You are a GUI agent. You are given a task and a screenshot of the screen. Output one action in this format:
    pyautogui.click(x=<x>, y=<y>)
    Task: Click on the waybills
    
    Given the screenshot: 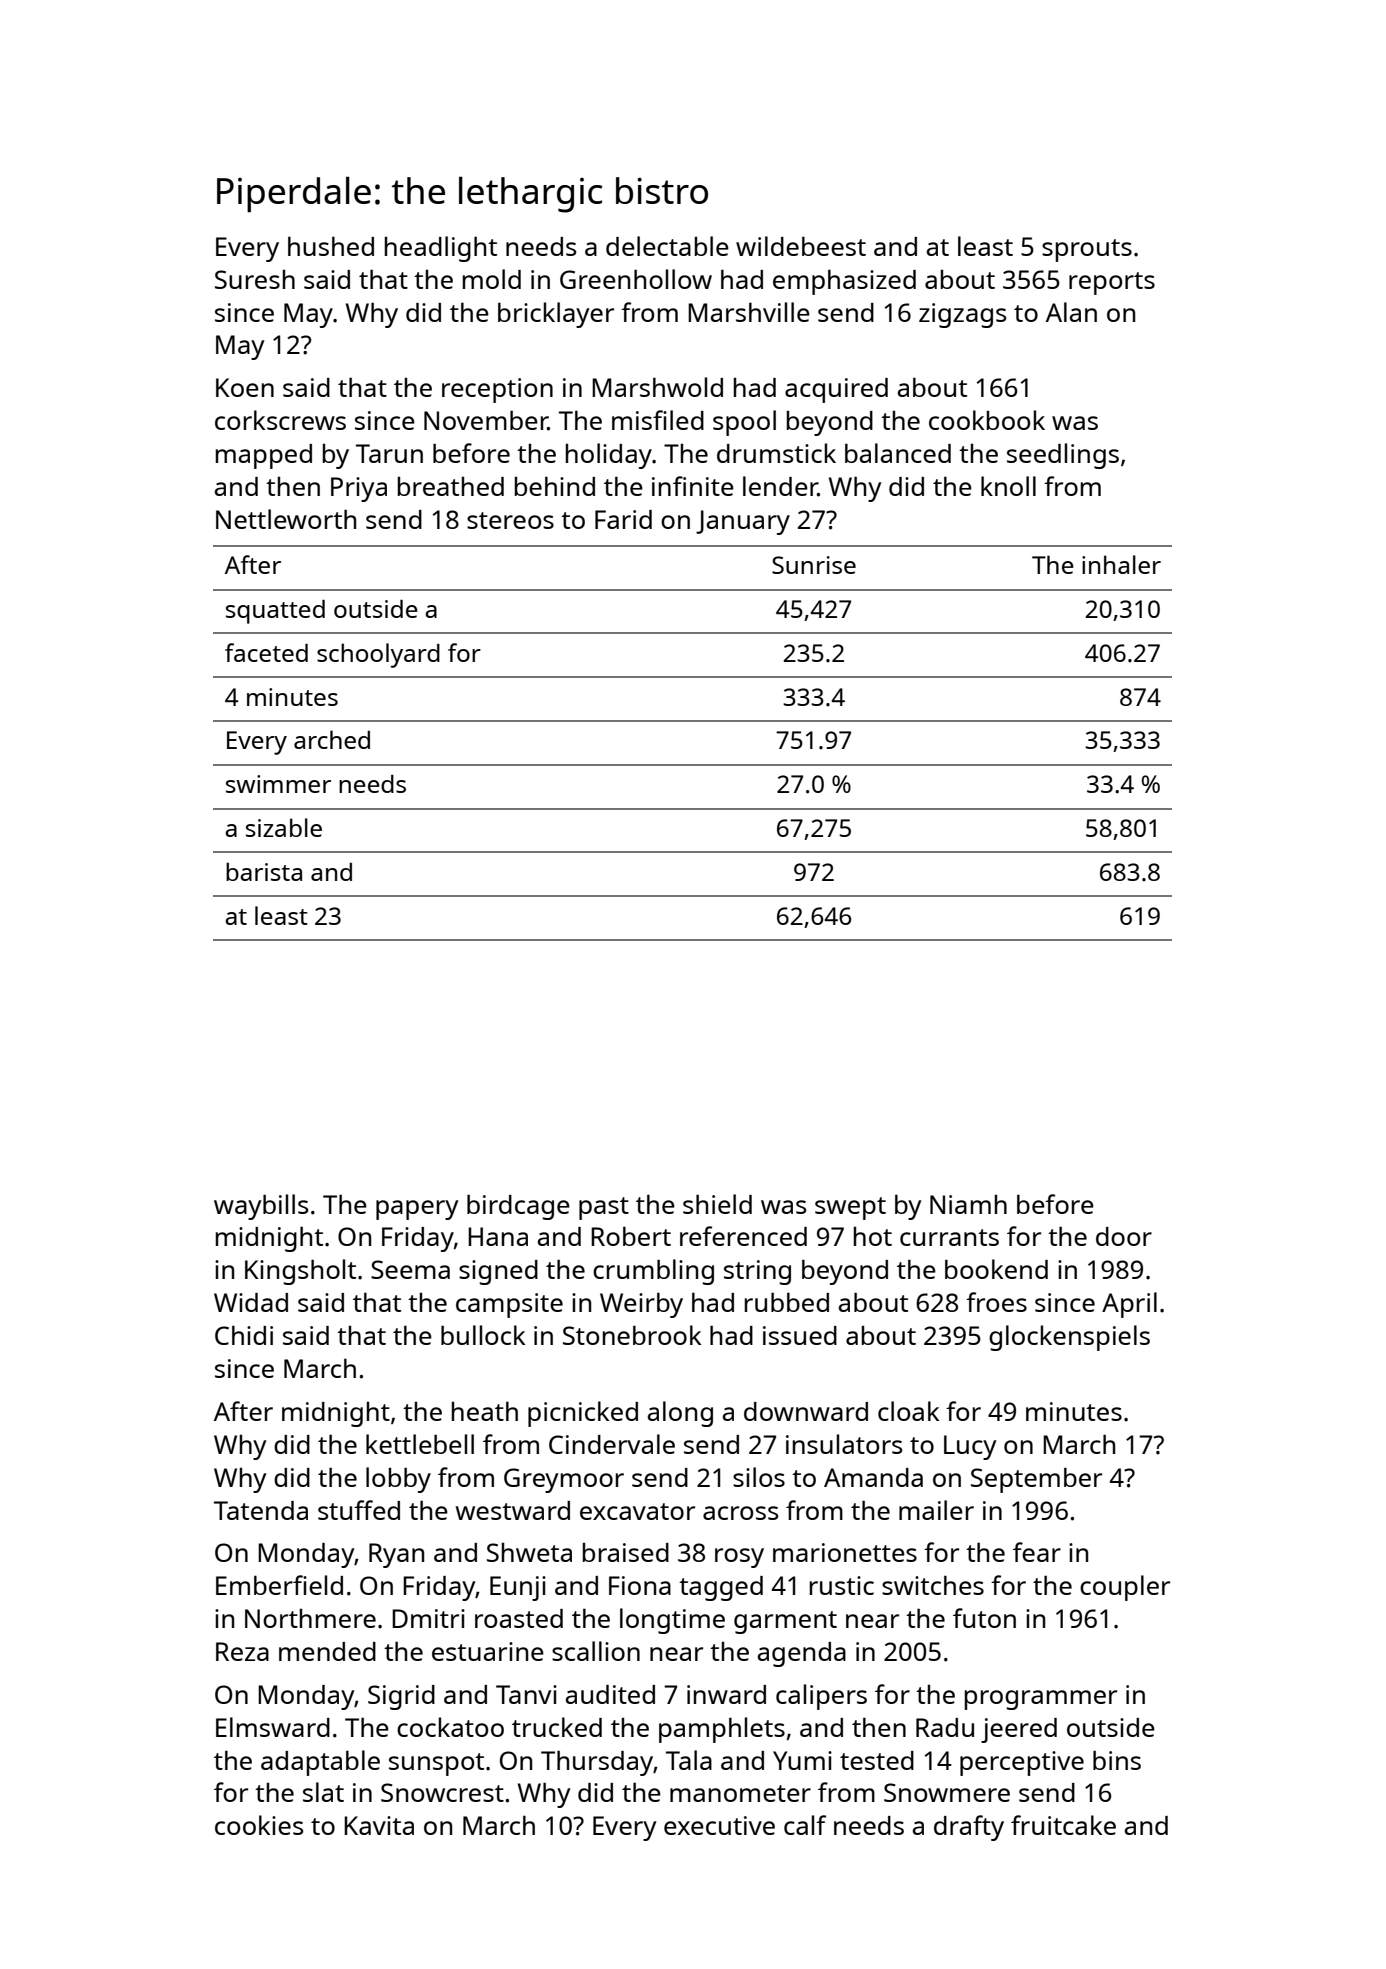 What is the action you would take?
    pyautogui.click(x=261, y=1207)
